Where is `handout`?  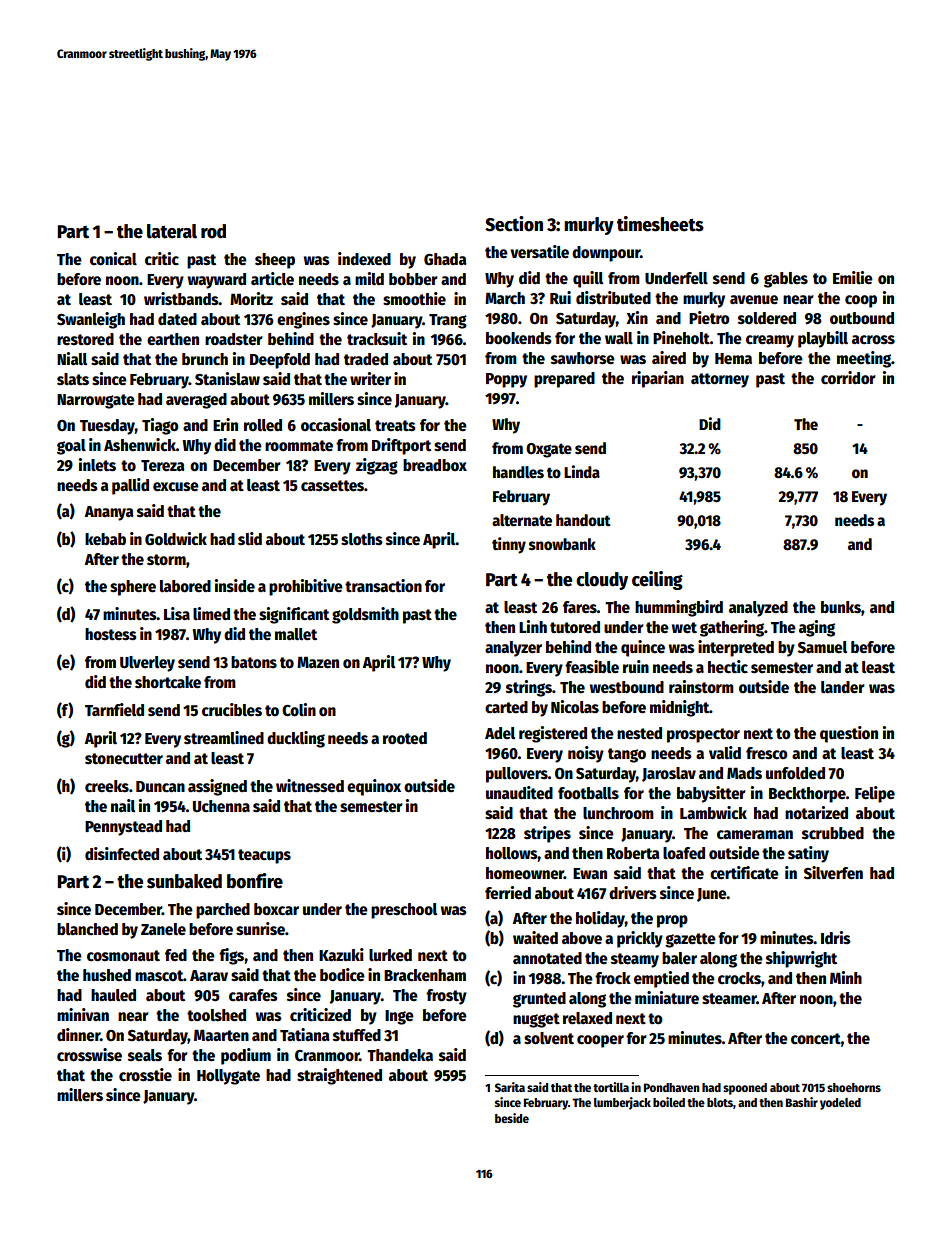 handout is located at coordinates (583, 520).
